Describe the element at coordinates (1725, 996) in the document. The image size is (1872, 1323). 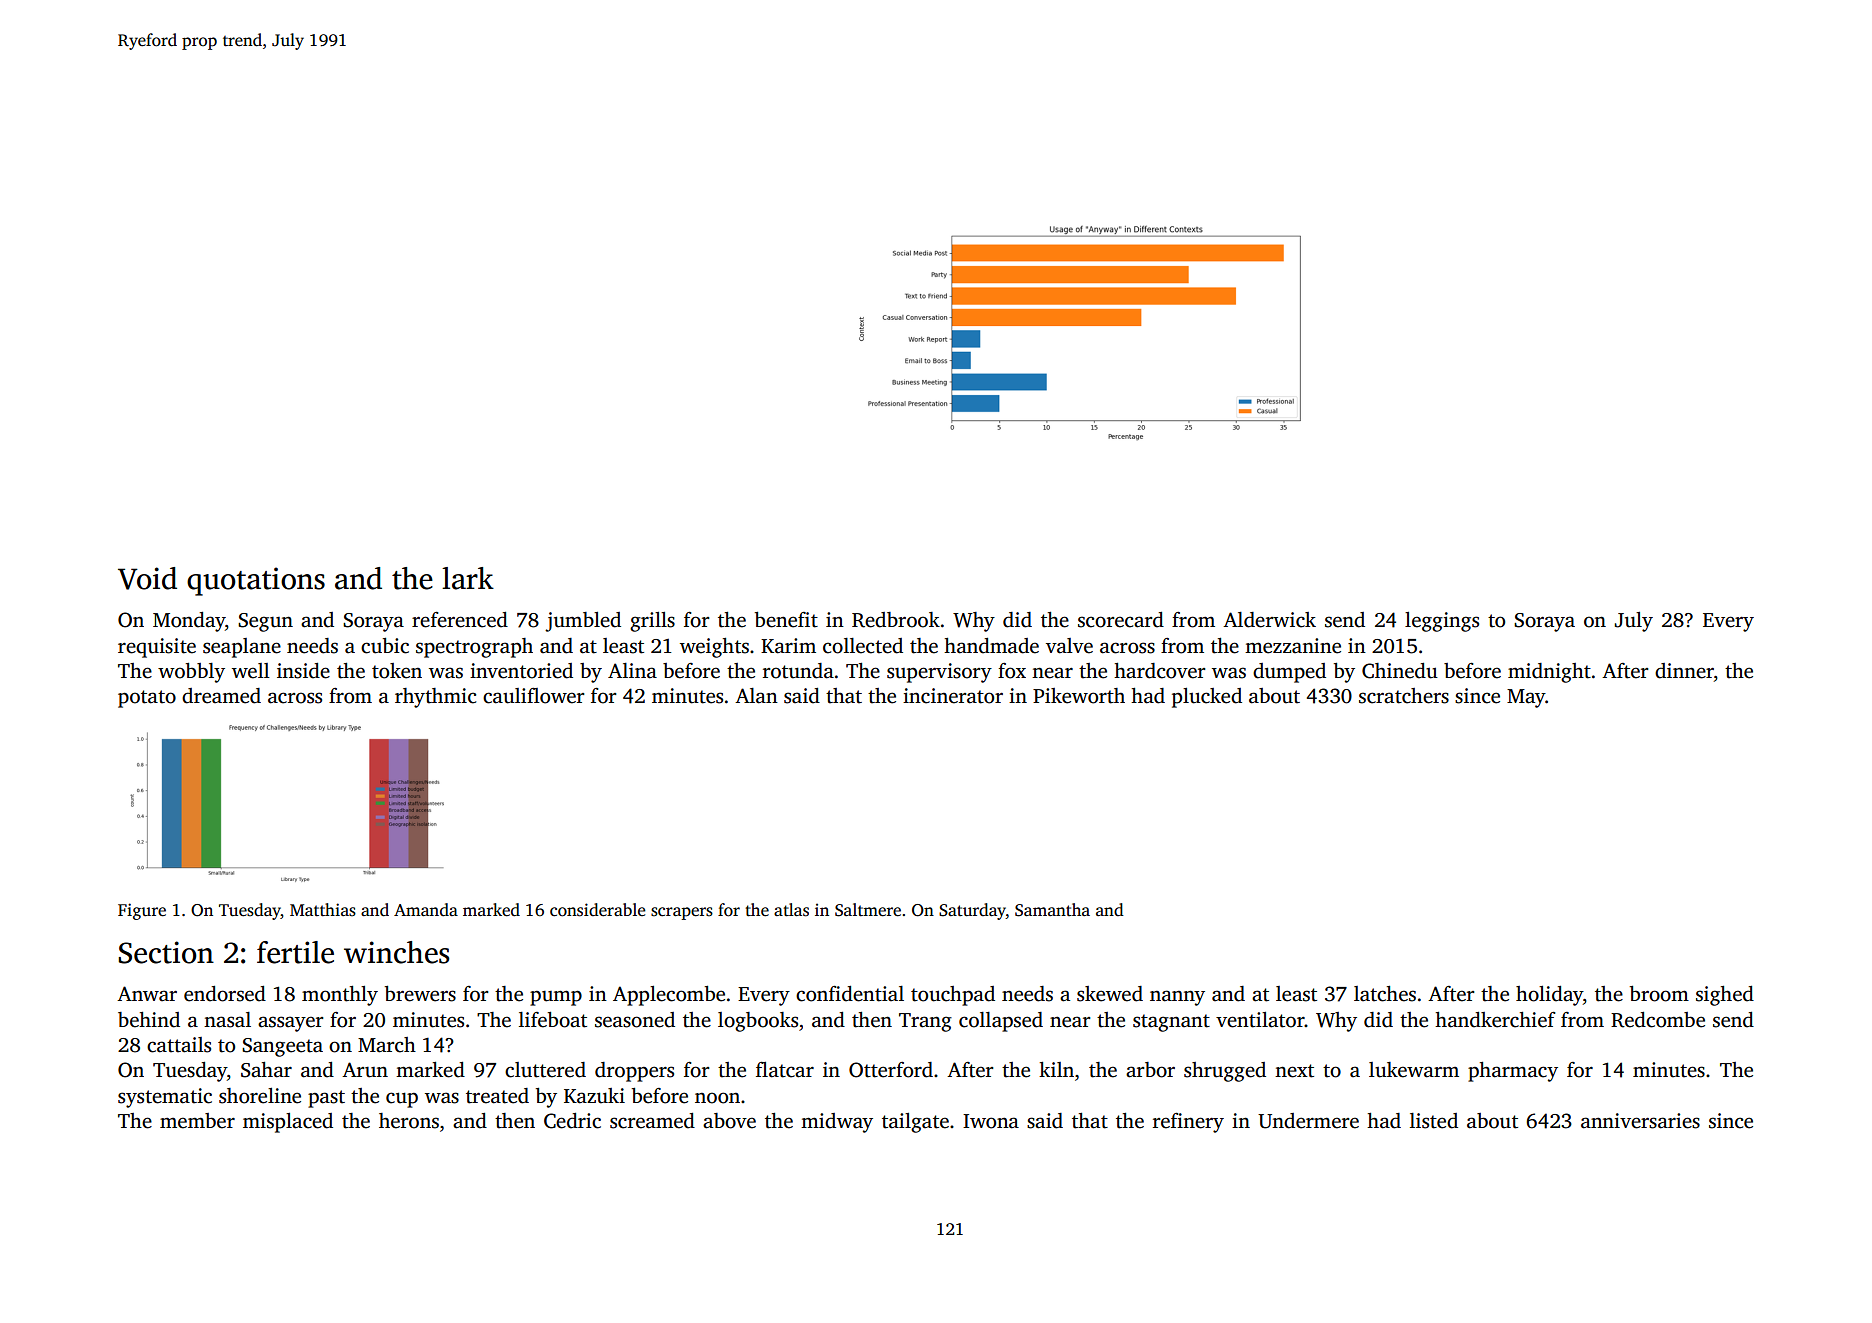
I see `sighed` at that location.
